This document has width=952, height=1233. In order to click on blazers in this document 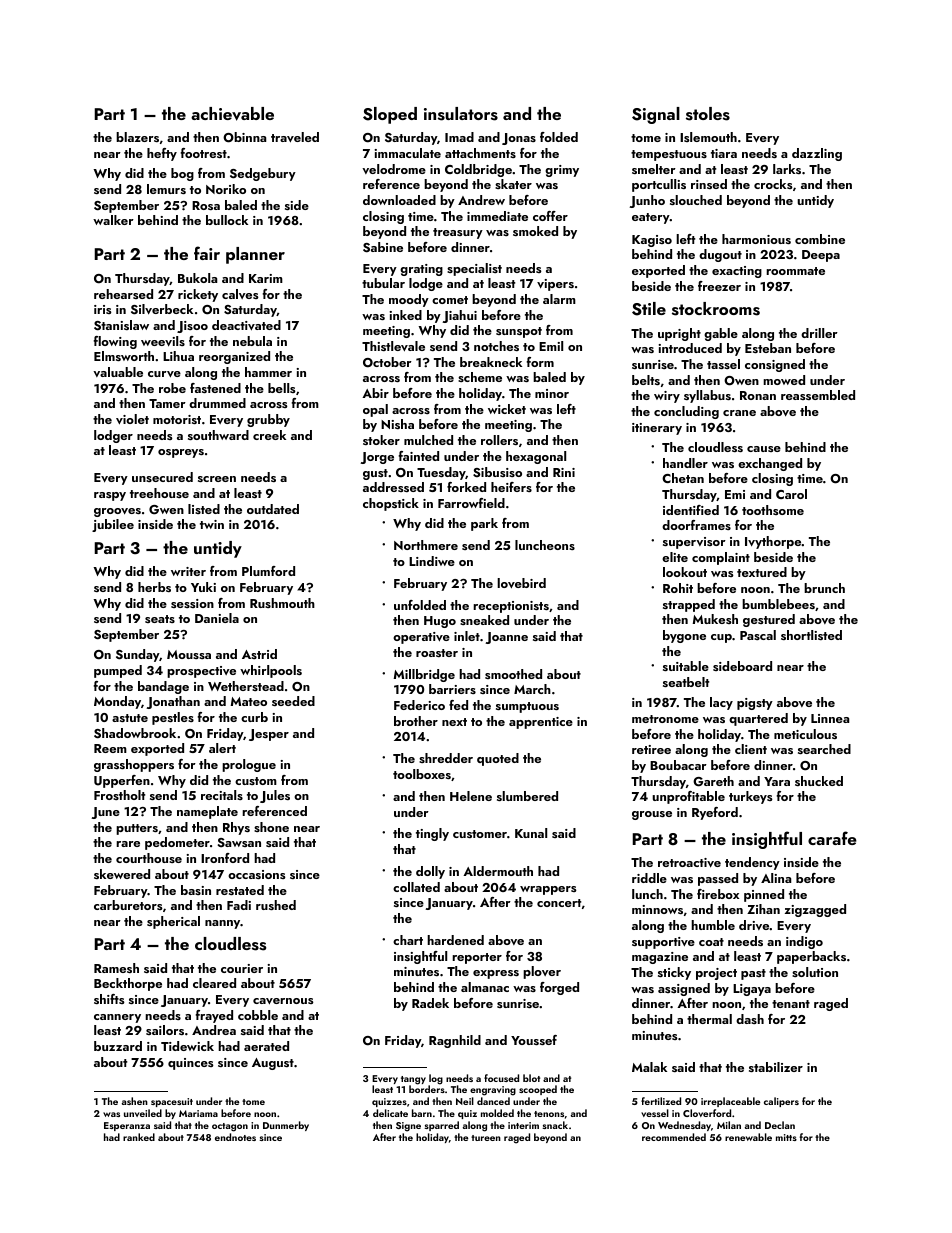, I will do `click(137, 137)`.
